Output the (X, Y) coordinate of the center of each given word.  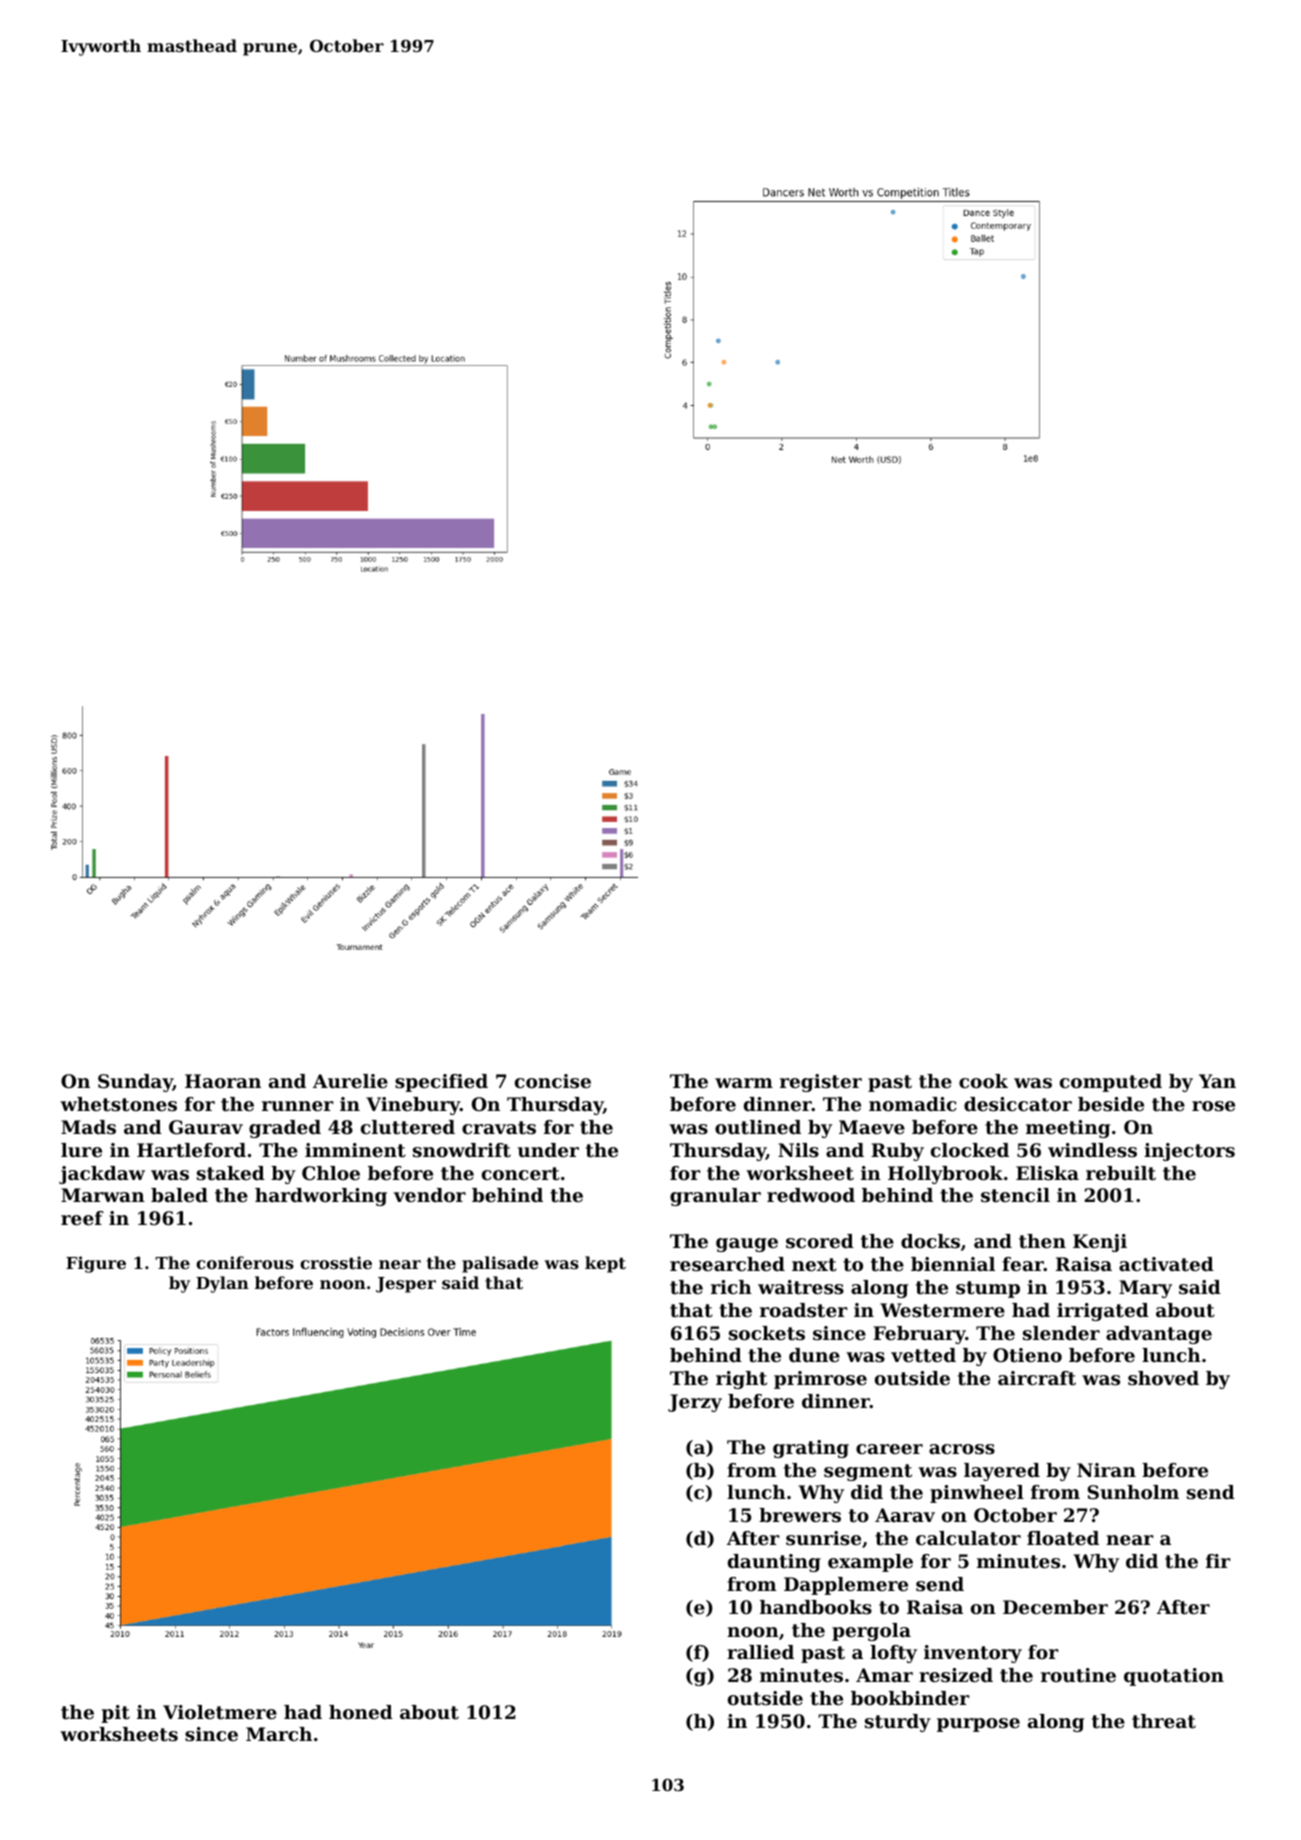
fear (1023, 1264)
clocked (970, 1150)
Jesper (406, 1285)
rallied (760, 1652)
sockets (767, 1333)
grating (811, 1449)
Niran (1106, 1470)
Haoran (223, 1081)
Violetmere (220, 1712)
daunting (774, 1563)
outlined (758, 1127)
